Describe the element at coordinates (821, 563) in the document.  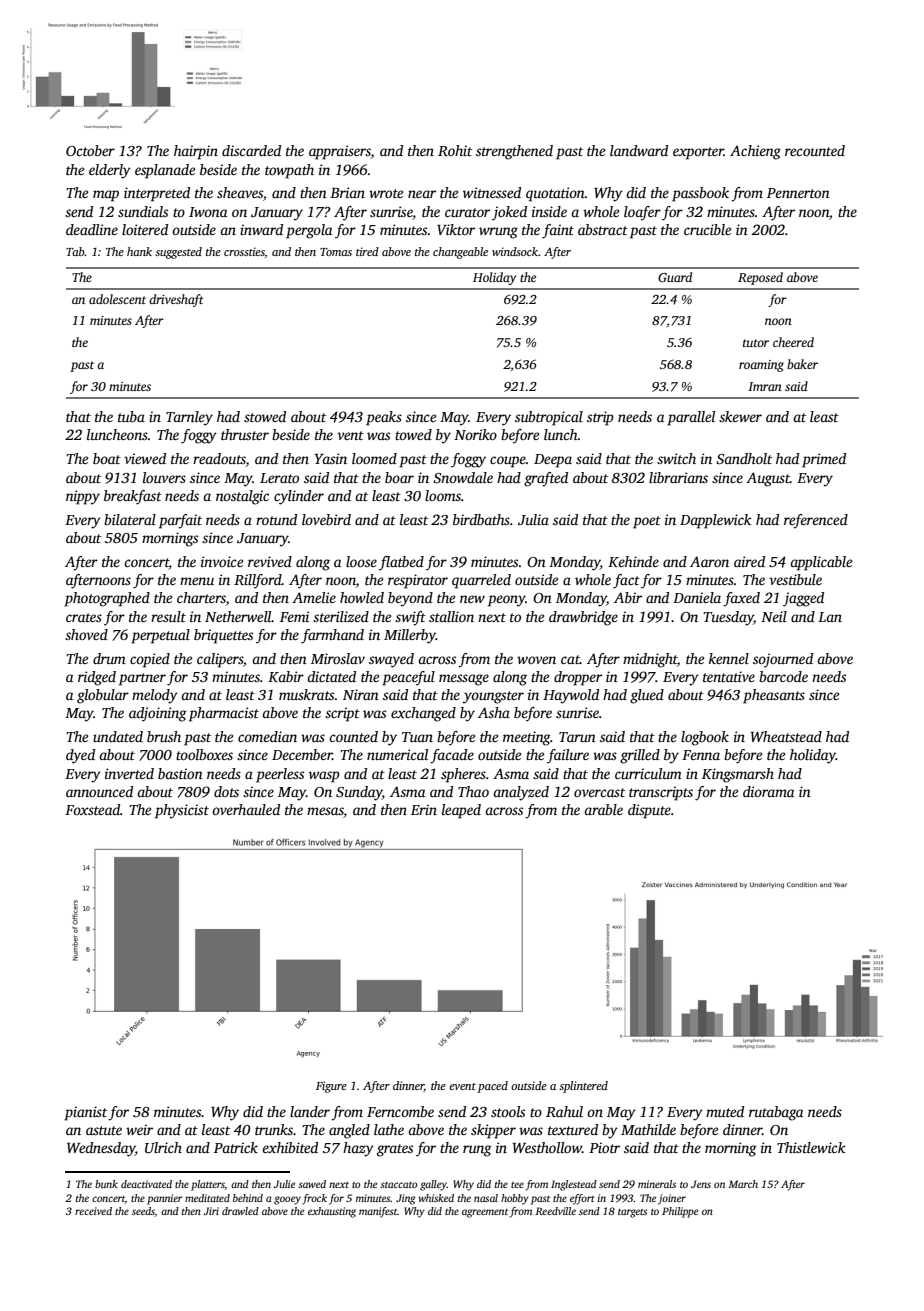
I see `applicable` at that location.
